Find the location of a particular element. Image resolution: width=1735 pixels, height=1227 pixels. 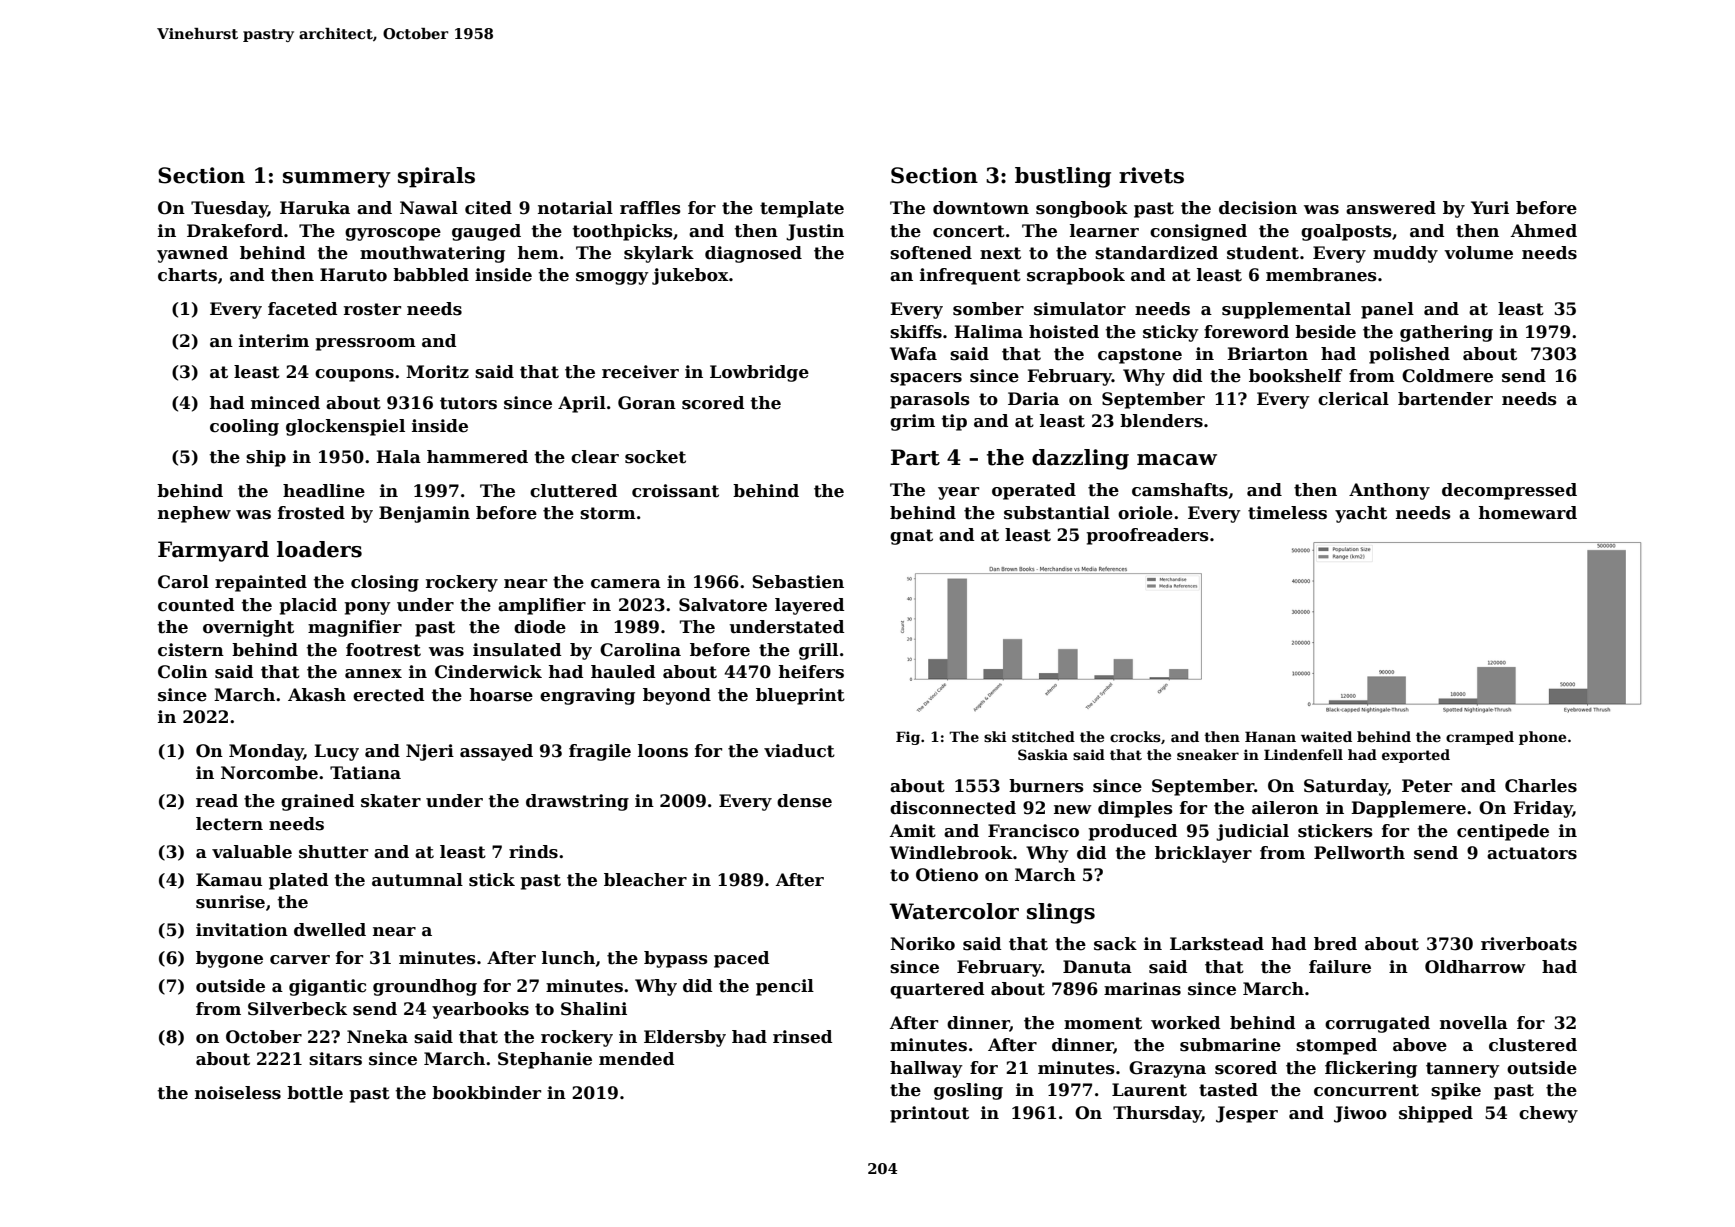

minced is located at coordinates (285, 403).
